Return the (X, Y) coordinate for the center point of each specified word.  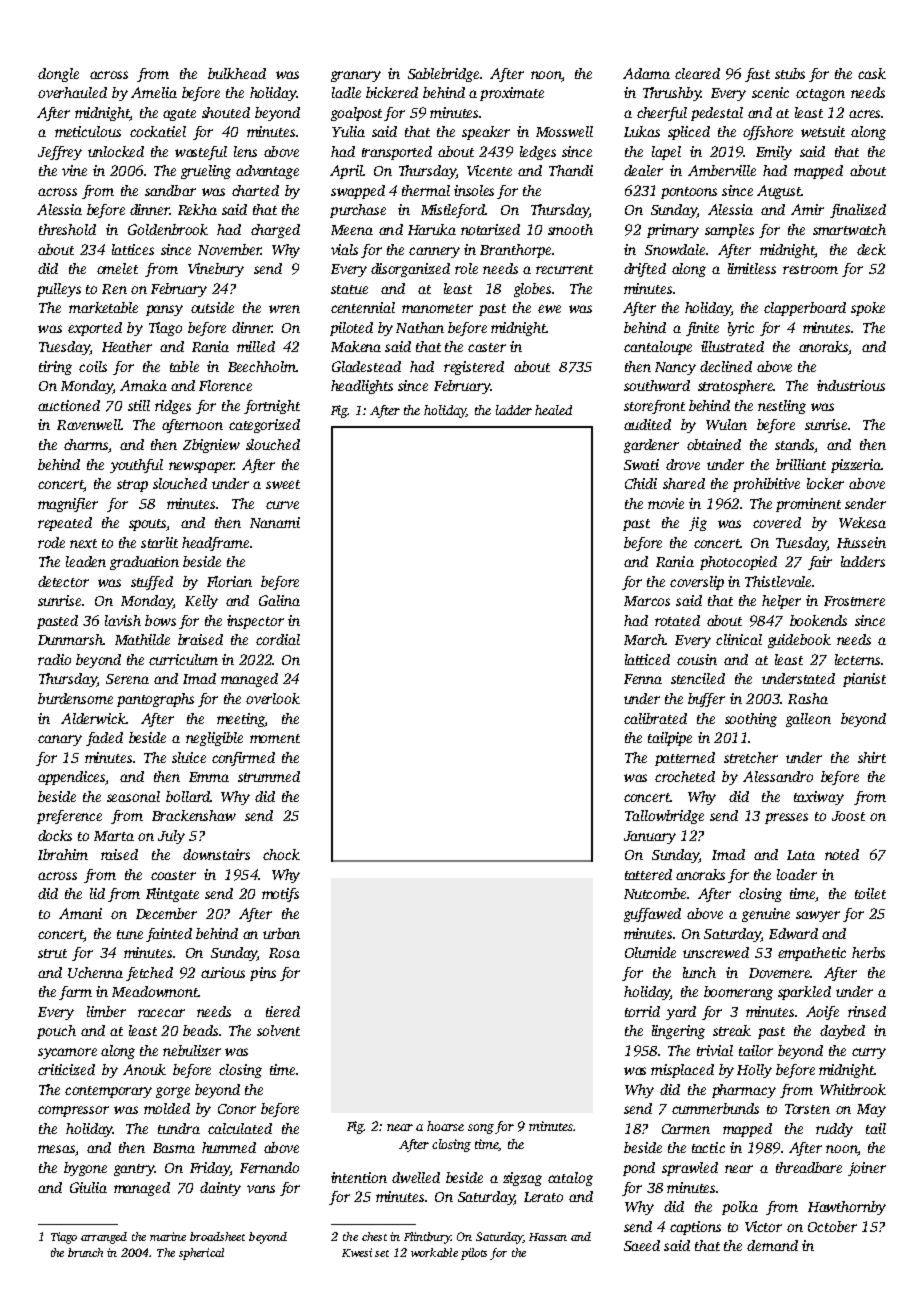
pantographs (155, 700)
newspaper (201, 467)
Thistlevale (778, 581)
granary (356, 76)
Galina (279, 600)
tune (130, 934)
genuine (766, 915)
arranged (104, 1238)
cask (872, 73)
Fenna (643, 679)
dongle (58, 75)
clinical (739, 639)
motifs (280, 895)
